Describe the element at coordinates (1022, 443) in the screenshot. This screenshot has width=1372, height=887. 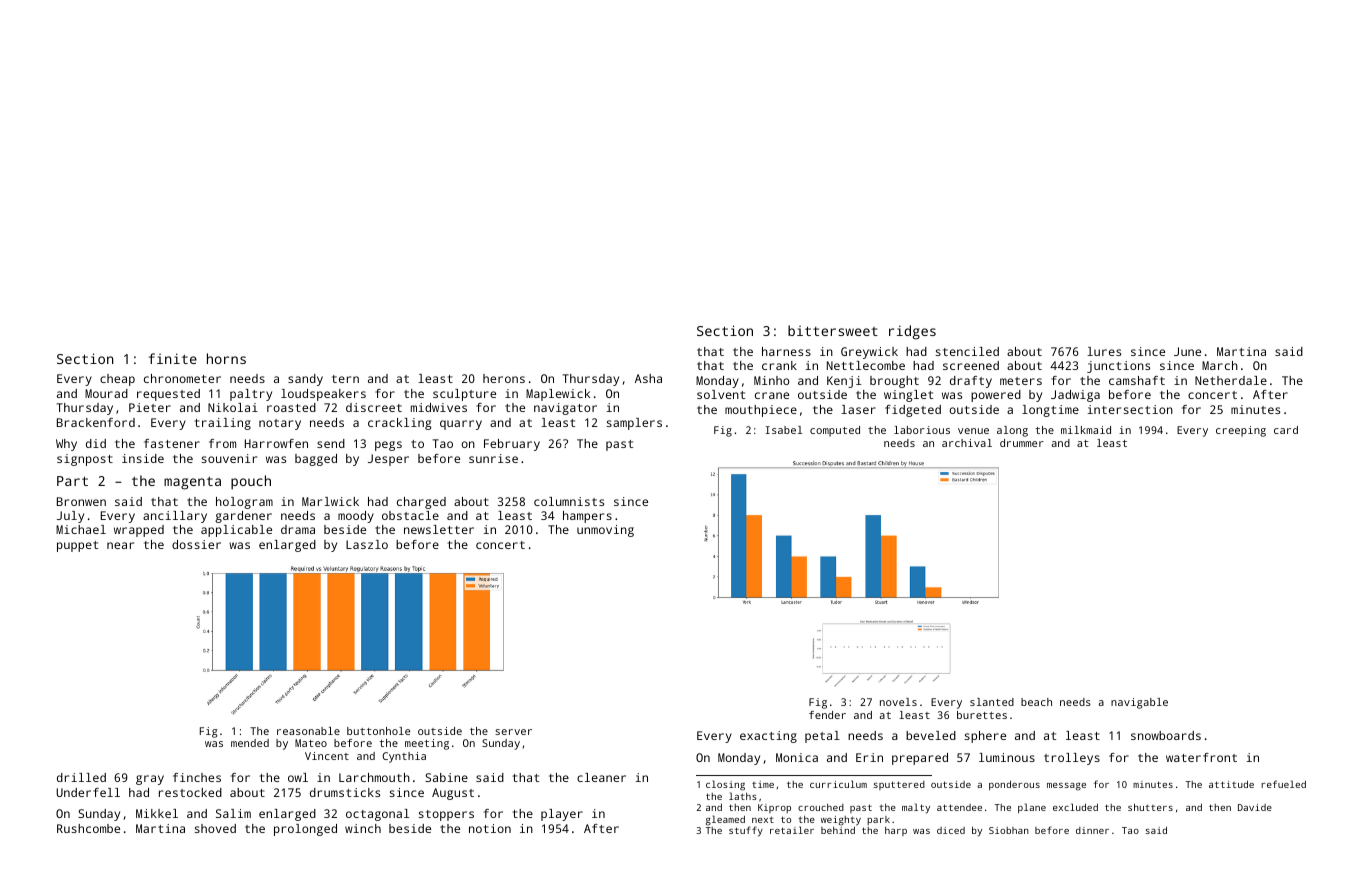
I see `drummer` at that location.
